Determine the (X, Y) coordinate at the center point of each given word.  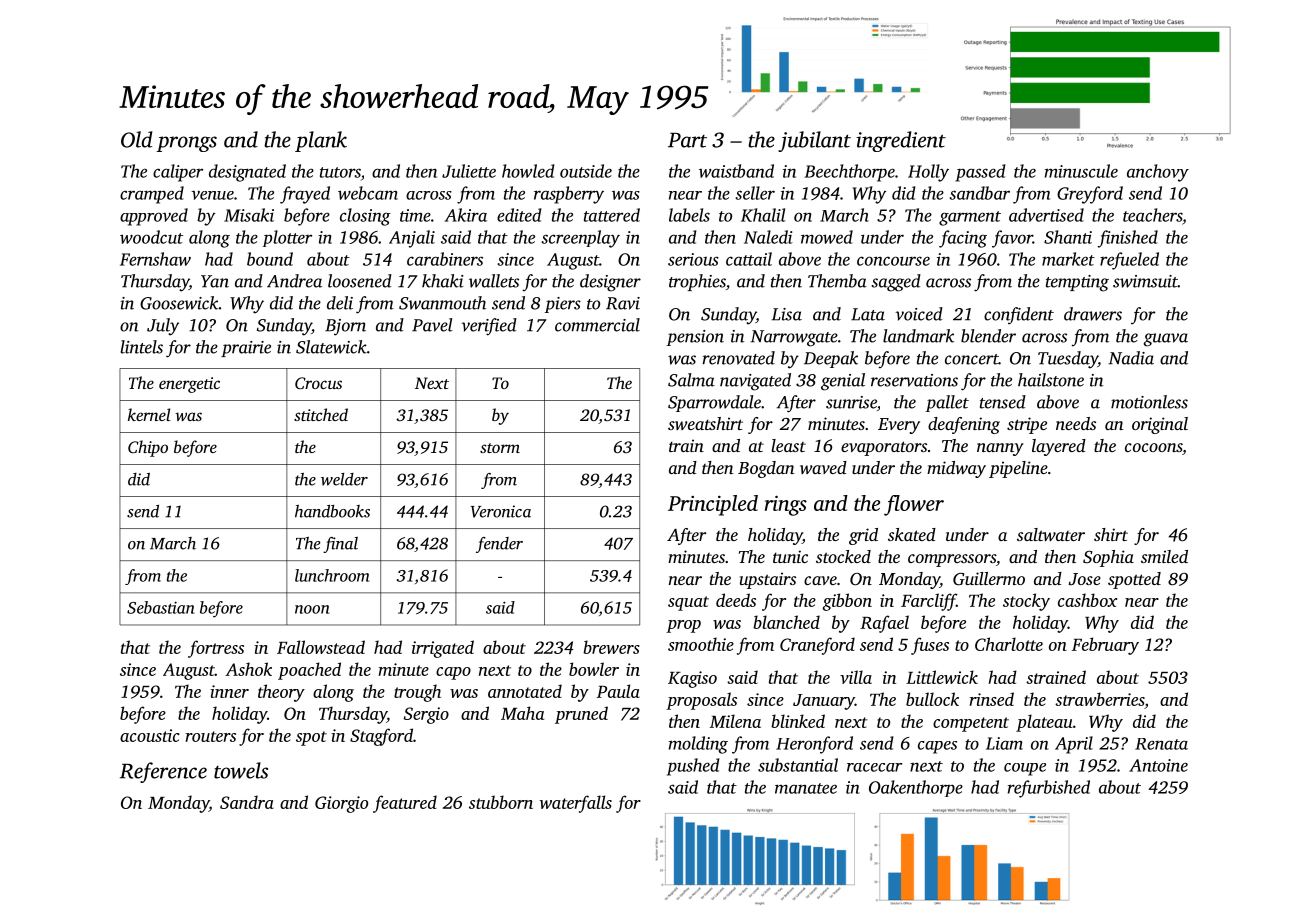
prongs (186, 144)
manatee (806, 788)
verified (489, 327)
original (1160, 425)
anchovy (1158, 173)
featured (405, 804)
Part (687, 140)
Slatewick (331, 347)
